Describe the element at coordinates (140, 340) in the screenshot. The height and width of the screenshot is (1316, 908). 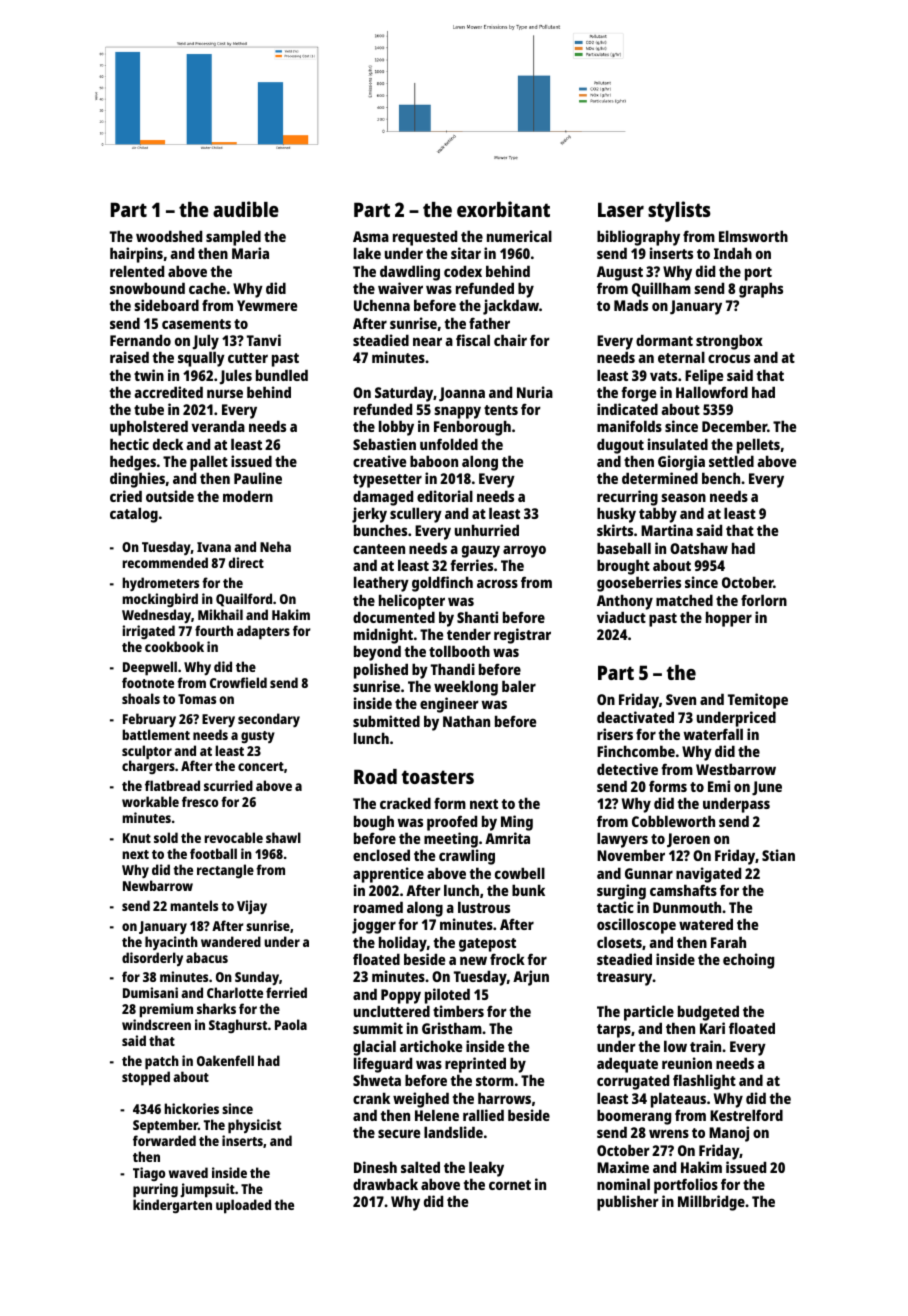
I see `Fernando` at that location.
